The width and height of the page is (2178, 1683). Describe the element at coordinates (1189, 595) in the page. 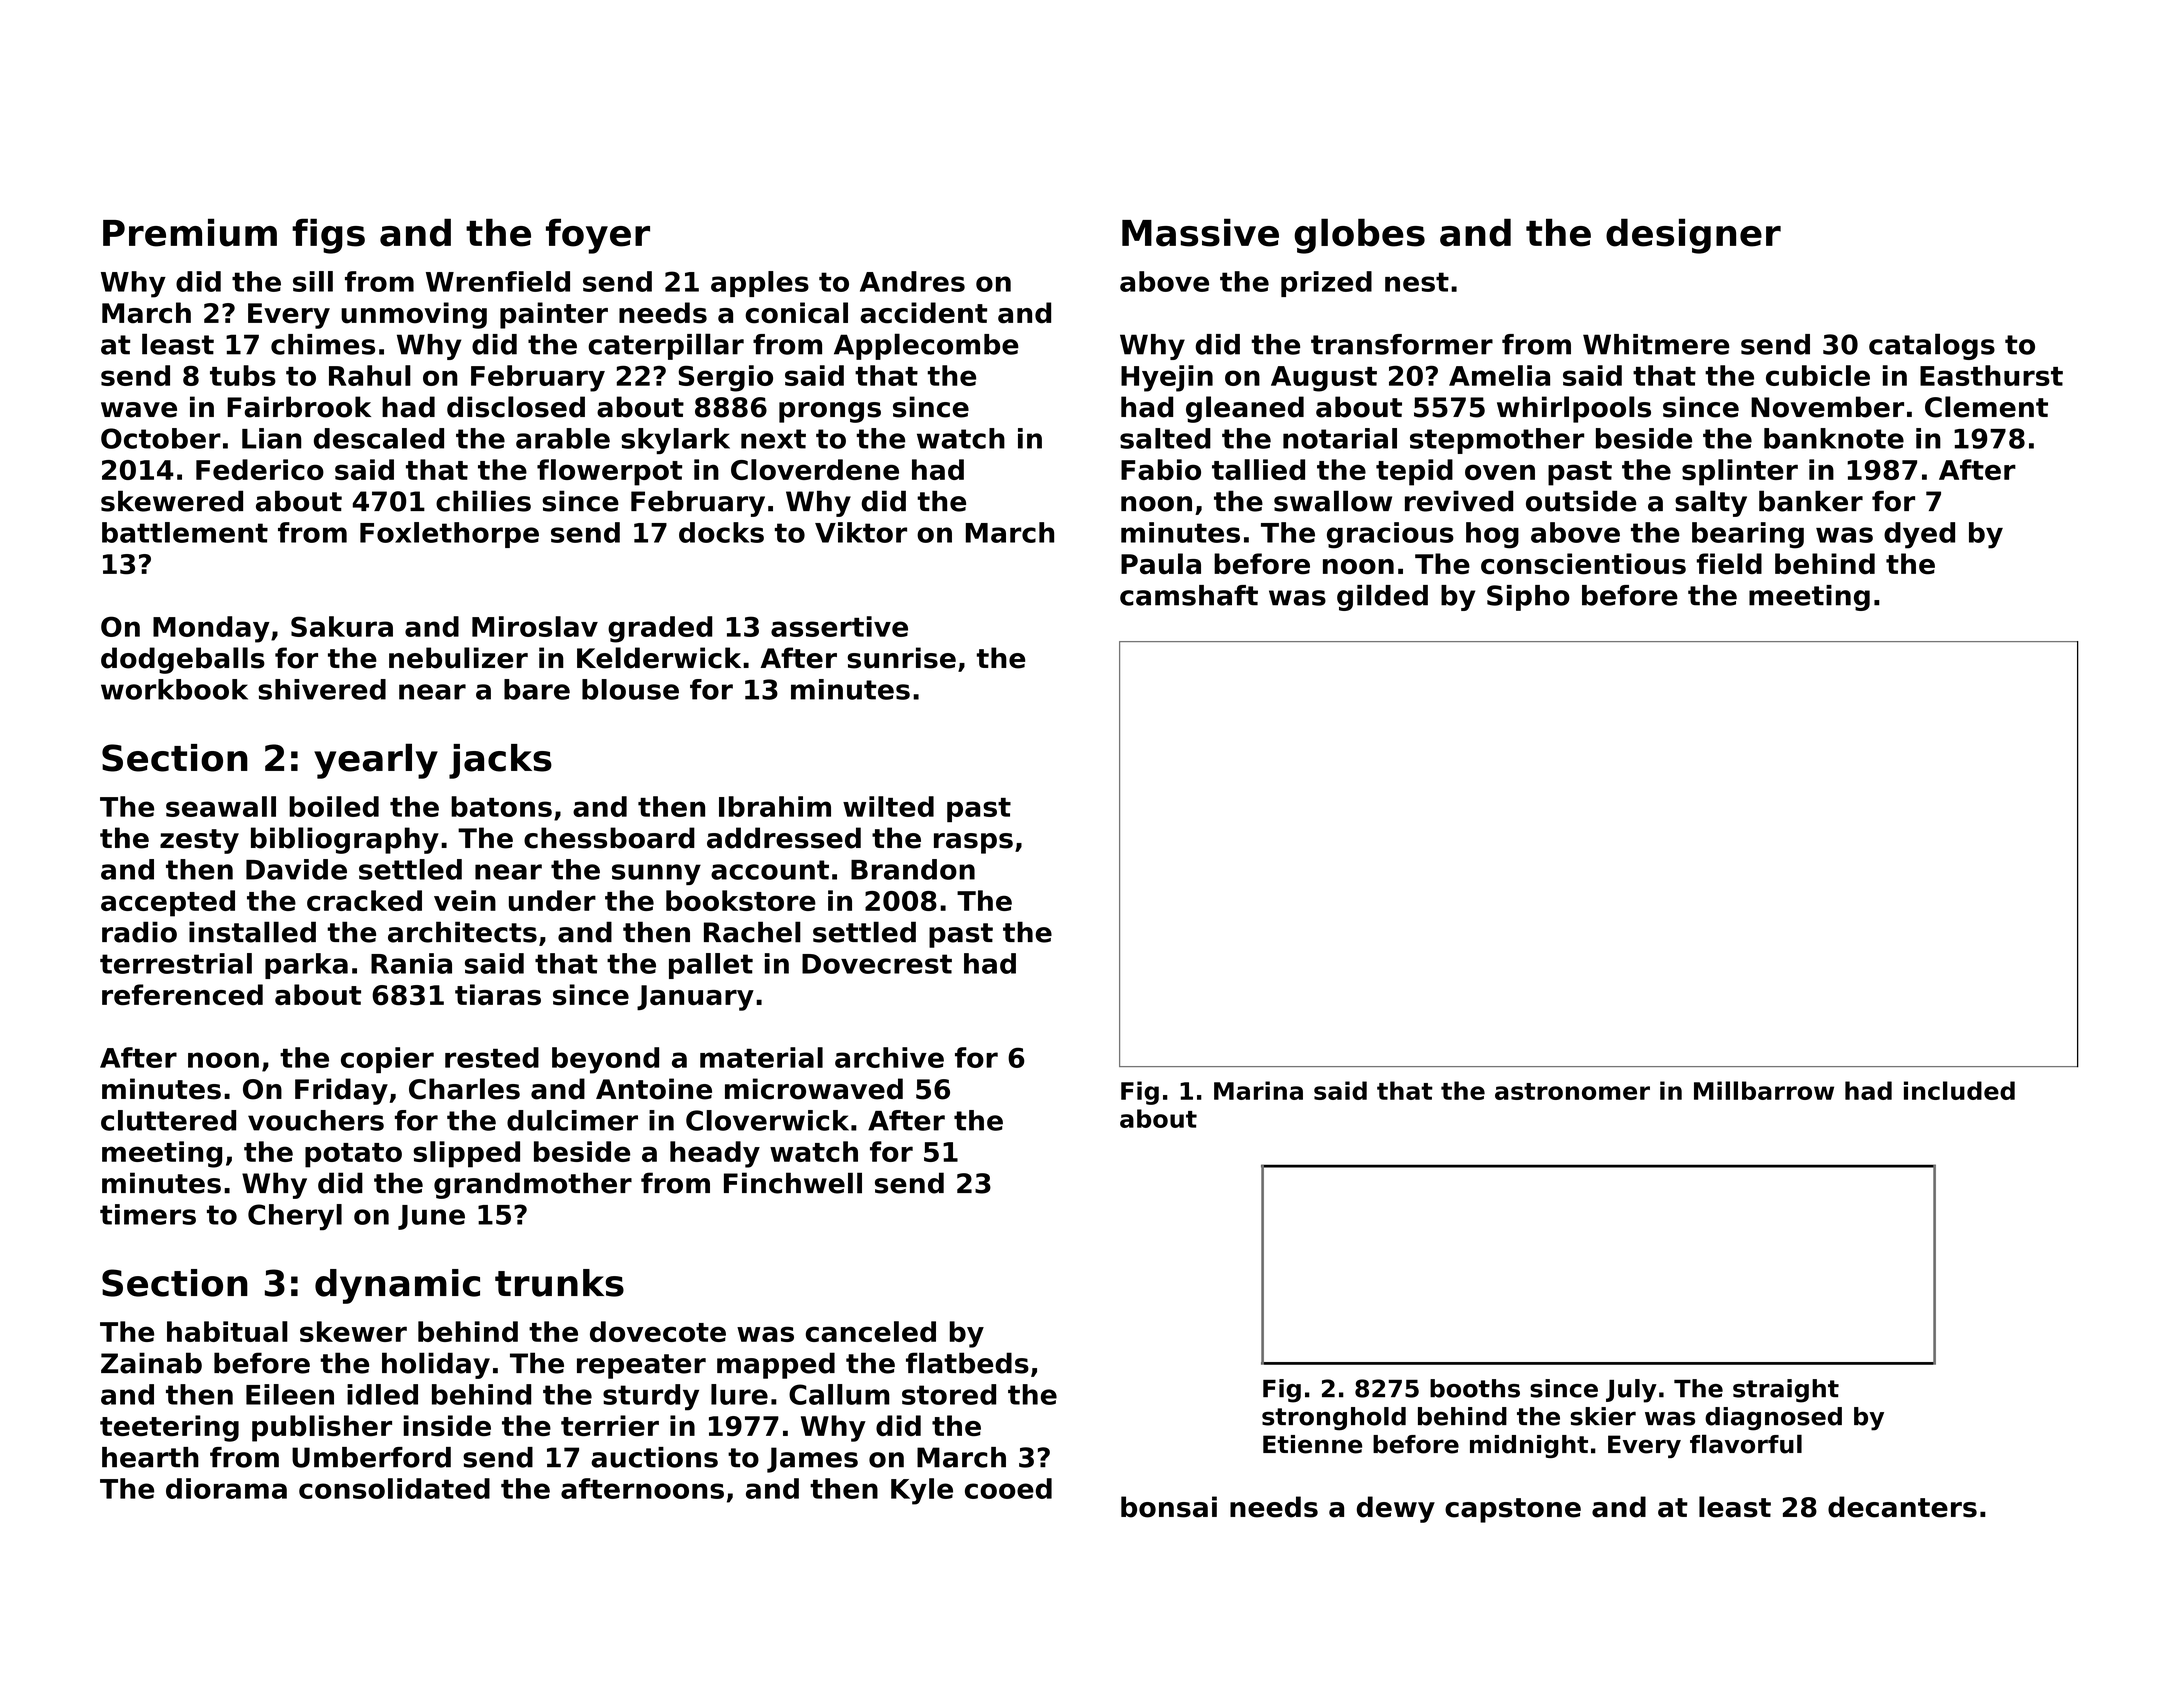

I see `camshaft` at that location.
